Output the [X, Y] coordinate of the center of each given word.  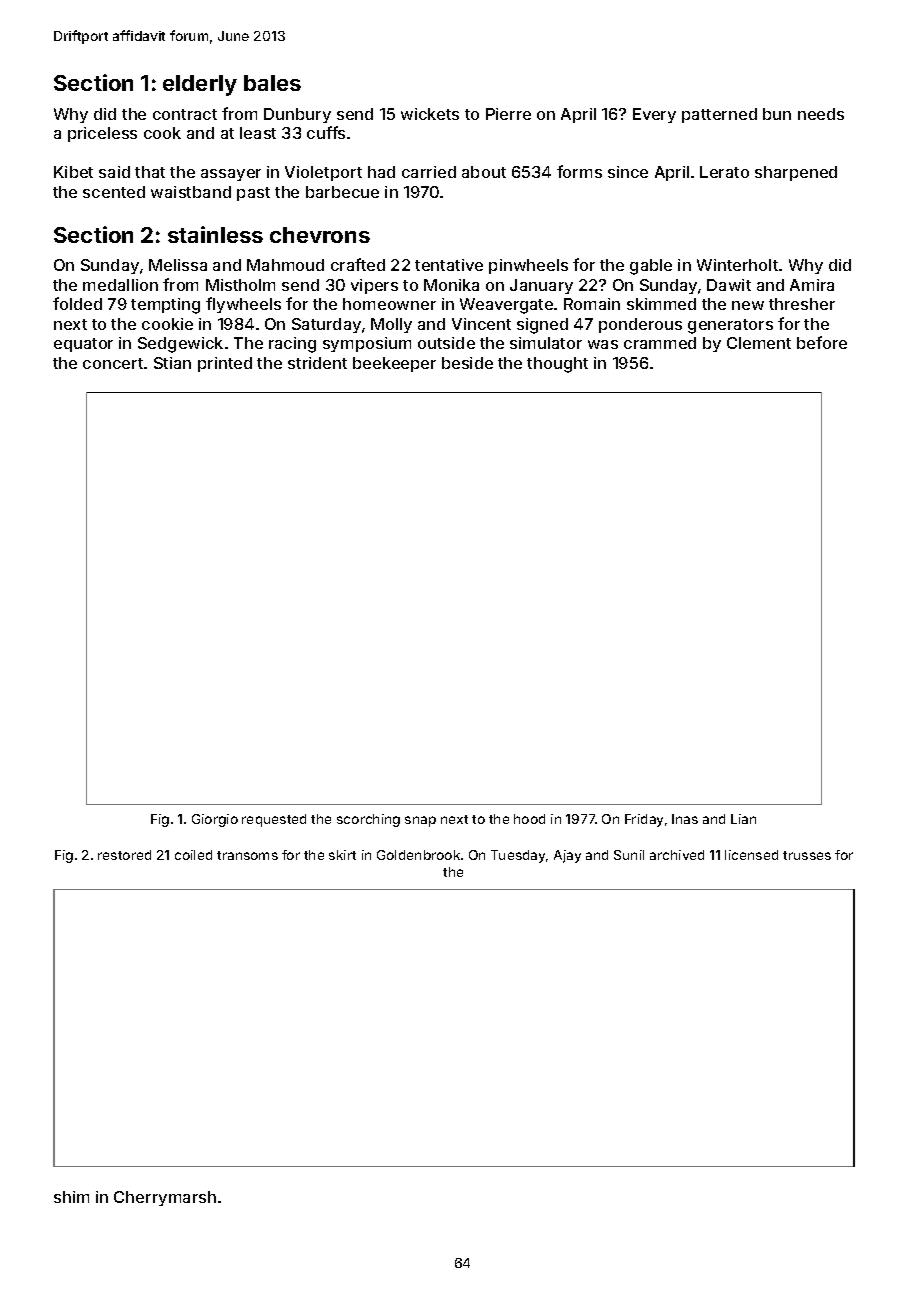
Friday [644, 820]
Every [654, 115]
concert [113, 363]
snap [420, 821]
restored [124, 855]
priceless [102, 134]
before [822, 342]
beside [467, 363]
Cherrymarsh [165, 1198]
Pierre [508, 114]
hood [529, 819]
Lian [743, 819]
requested [274, 820]
